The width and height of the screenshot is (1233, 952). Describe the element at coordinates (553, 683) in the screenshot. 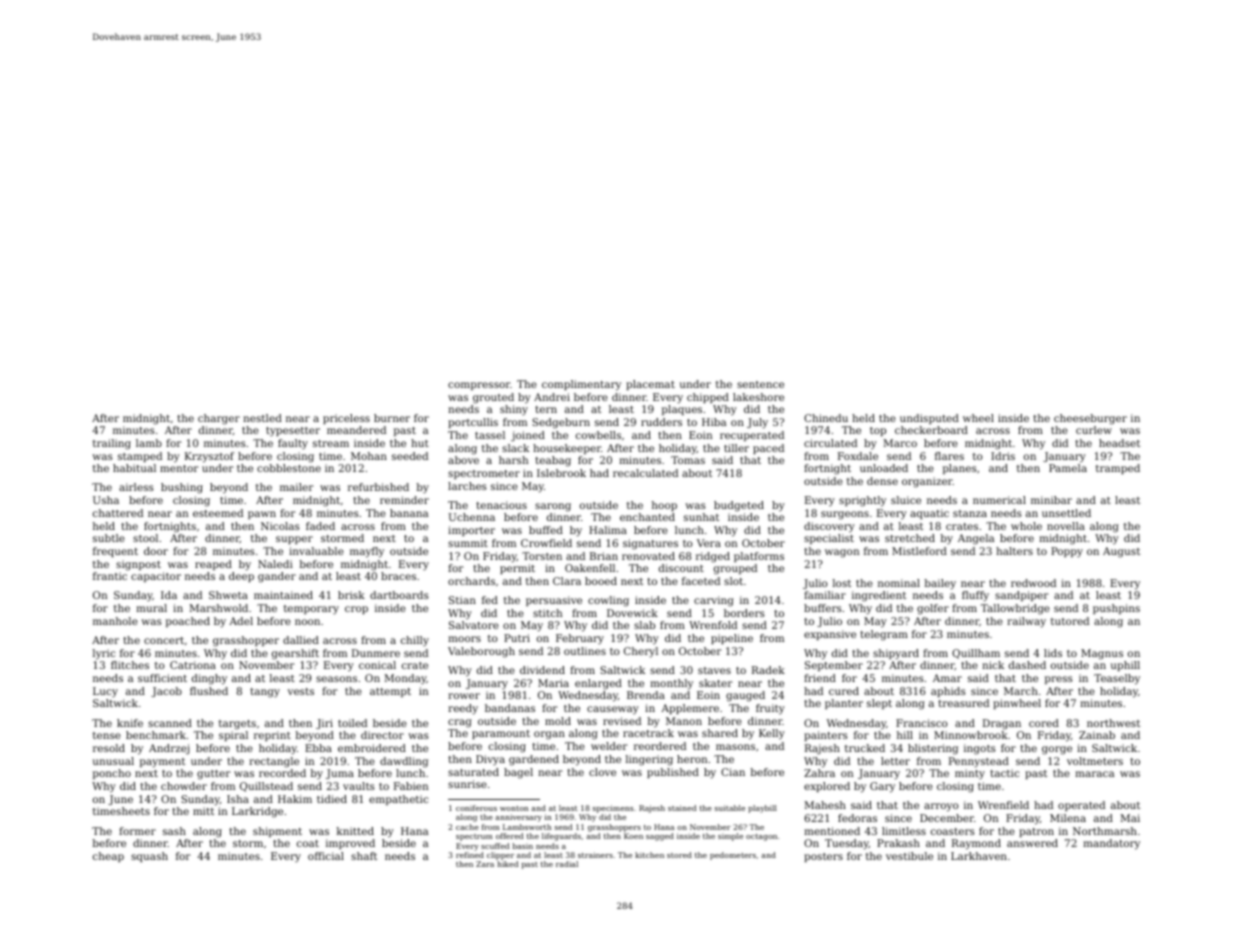

I see `Maria` at that location.
